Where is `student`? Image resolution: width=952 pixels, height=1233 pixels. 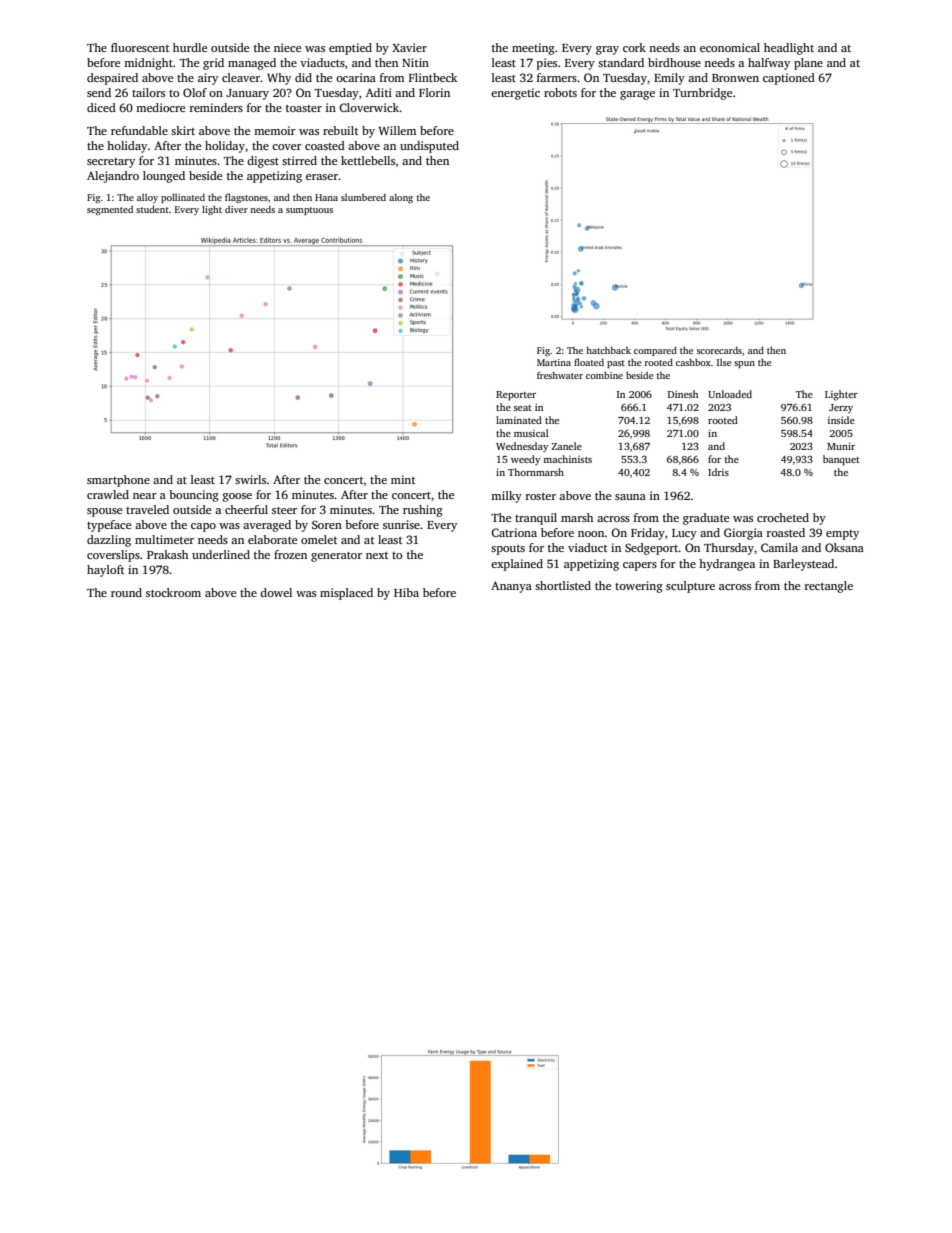
student is located at coordinates (152, 209).
